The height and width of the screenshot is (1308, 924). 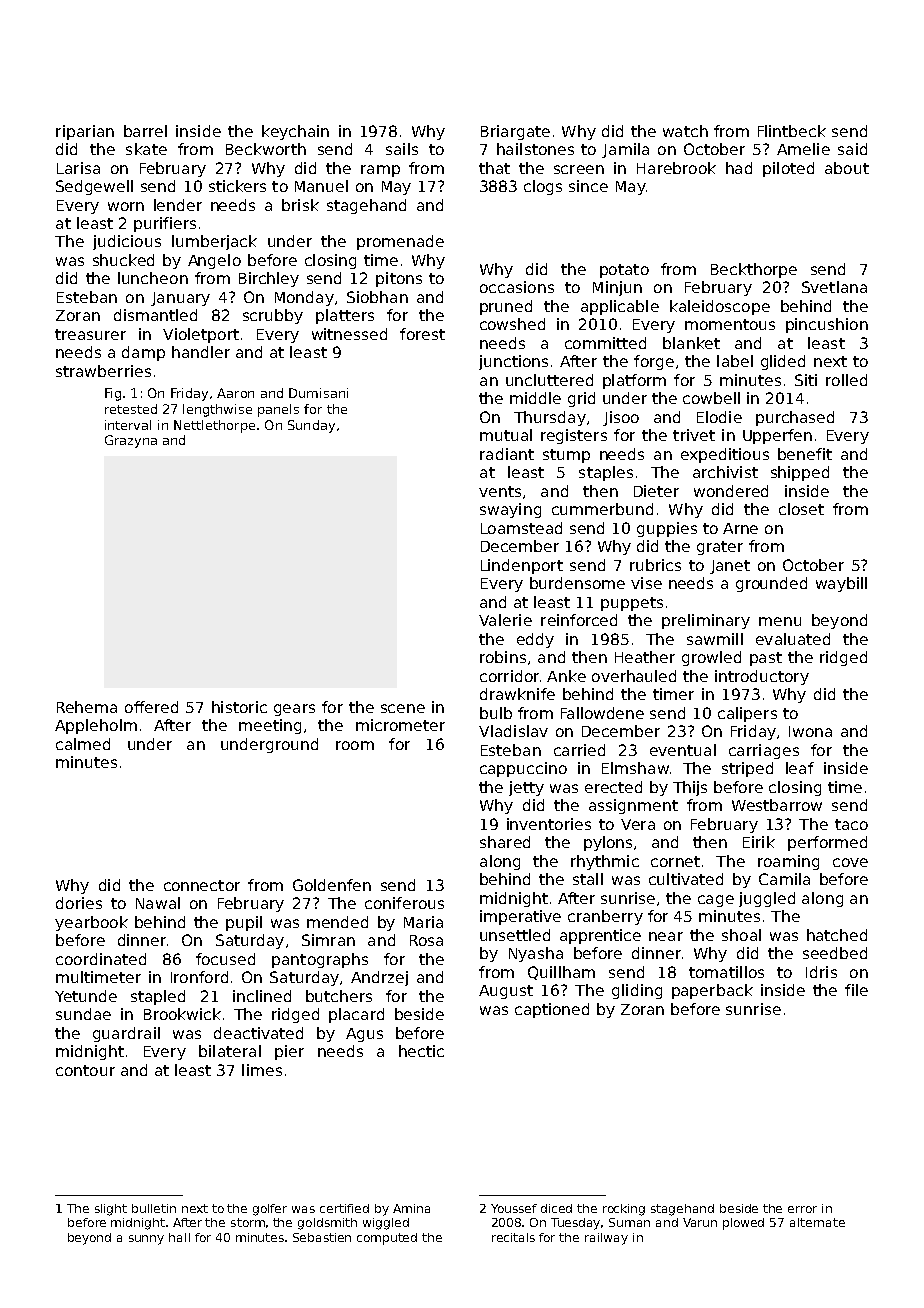 What do you see at coordinates (103, 371) in the screenshot?
I see `strawberries` at bounding box center [103, 371].
